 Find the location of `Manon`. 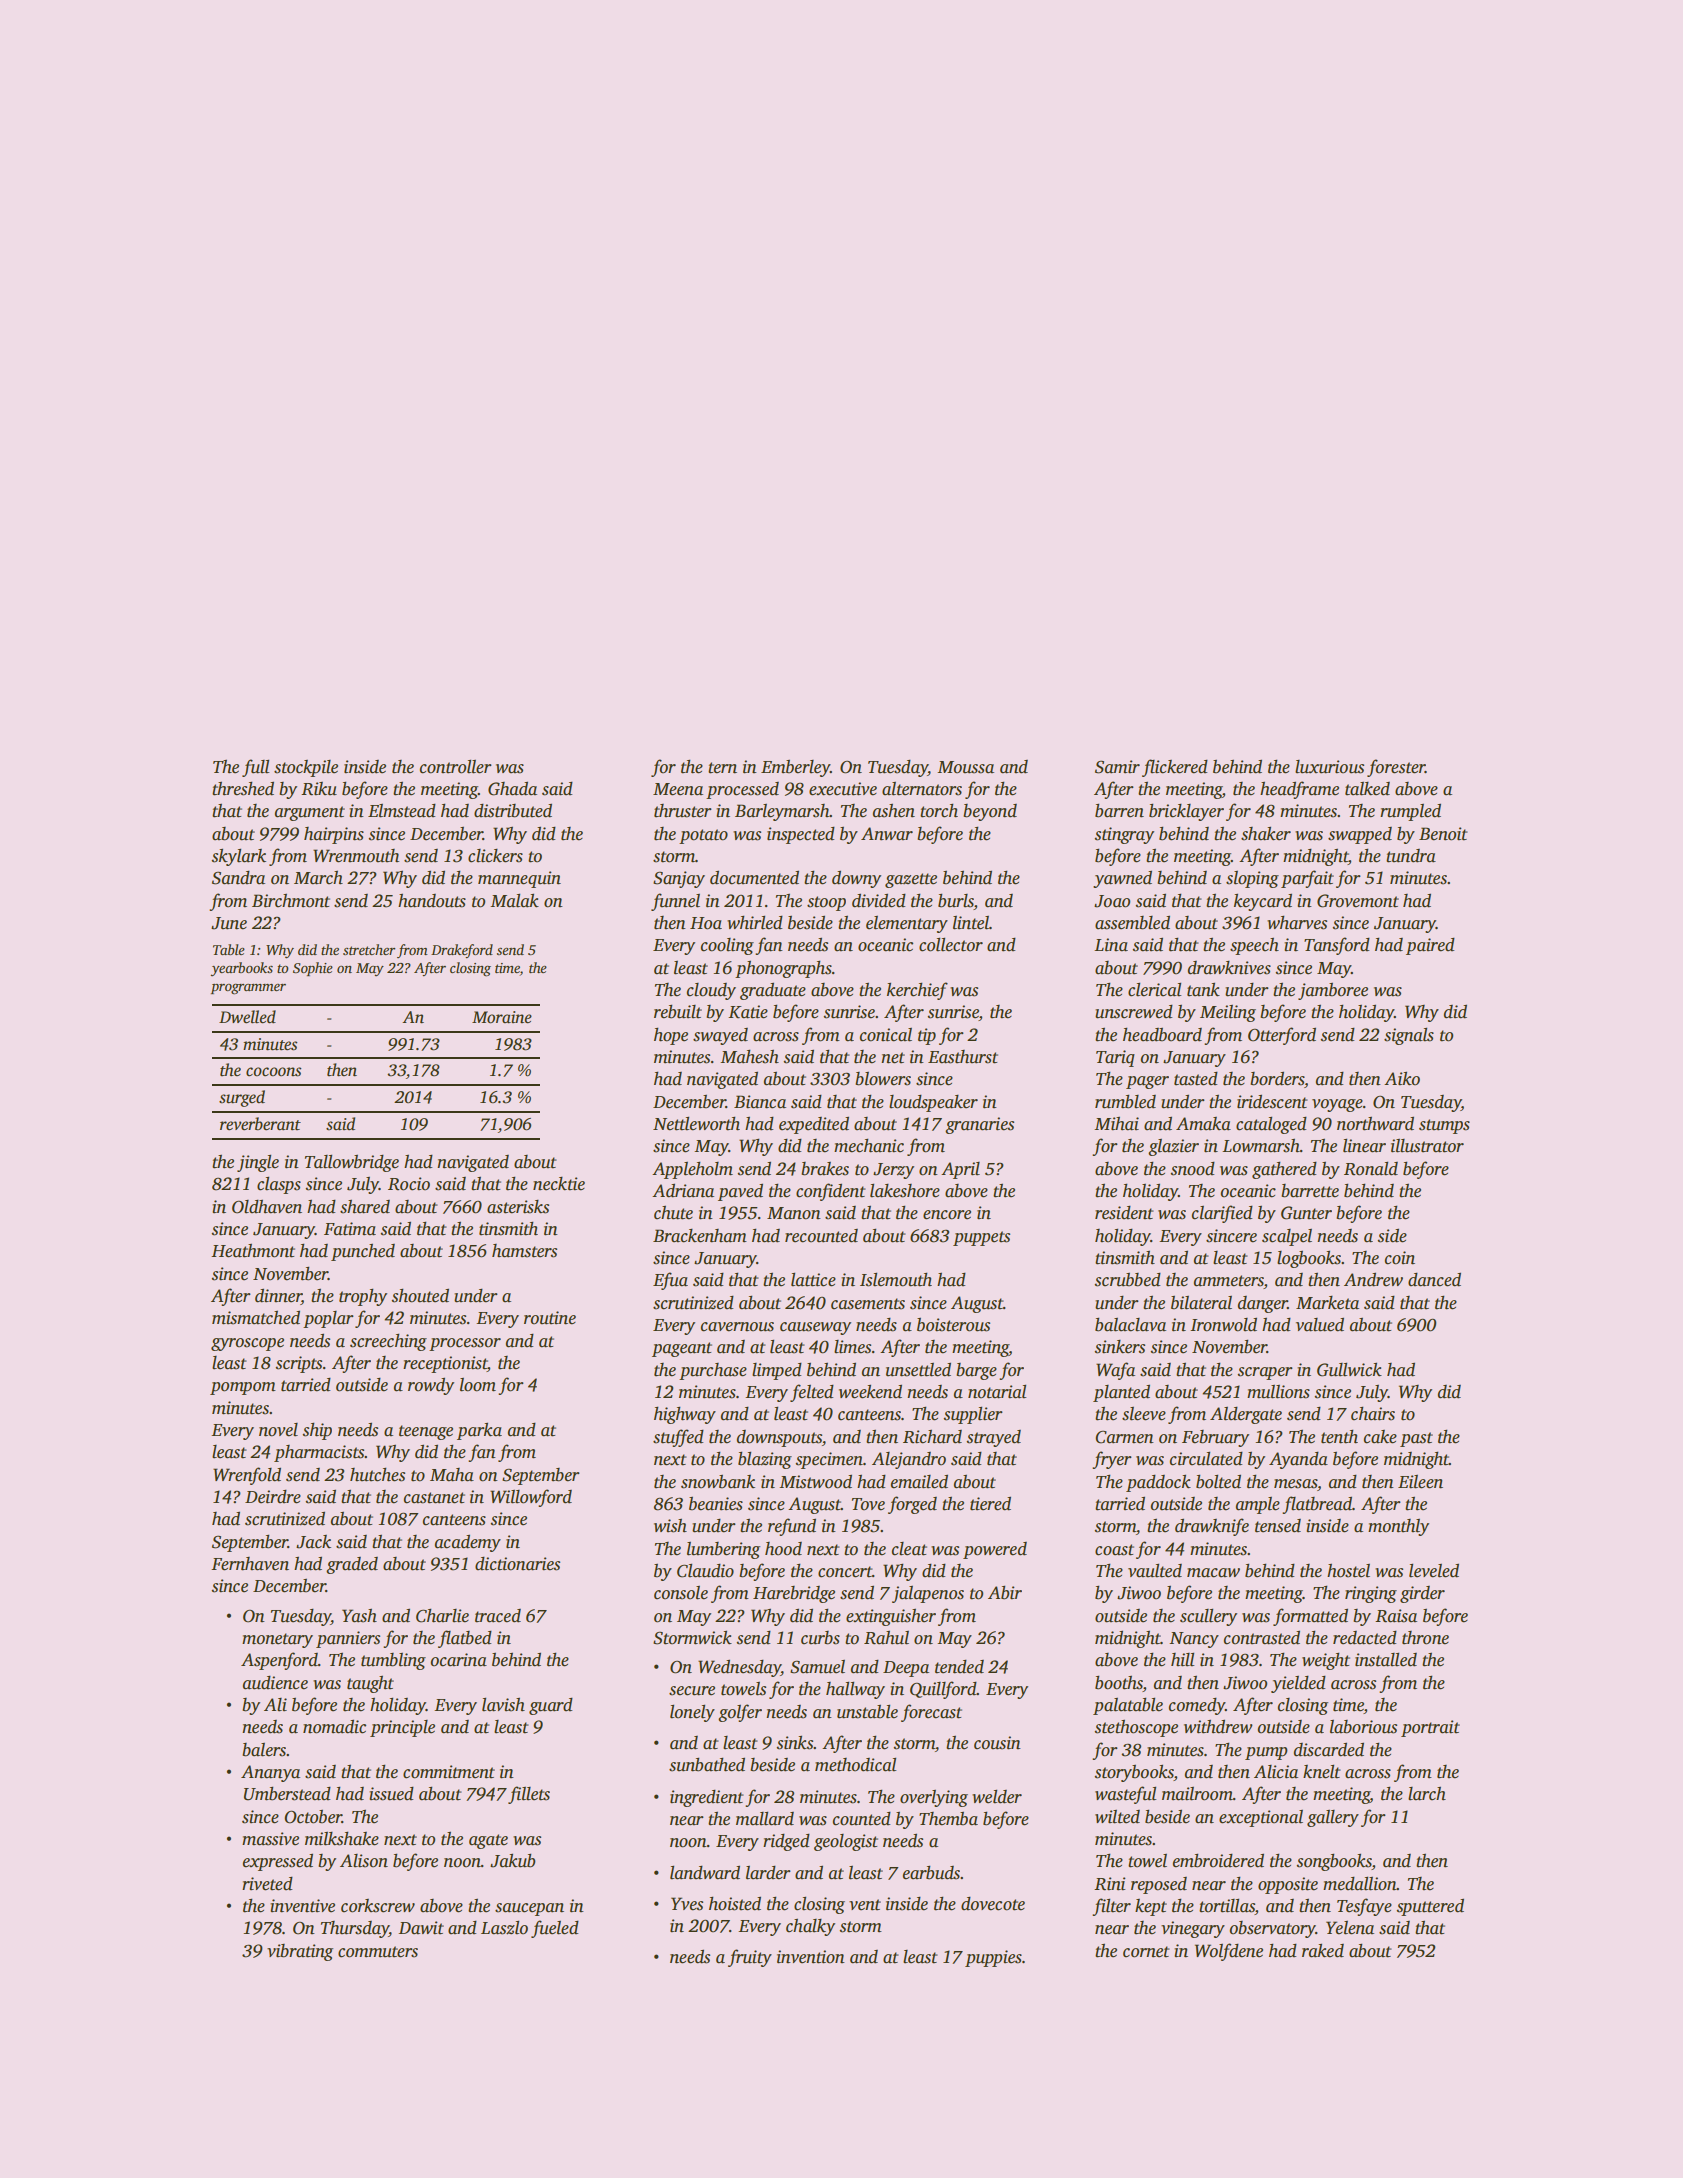

Manon is located at coordinates (794, 1213).
